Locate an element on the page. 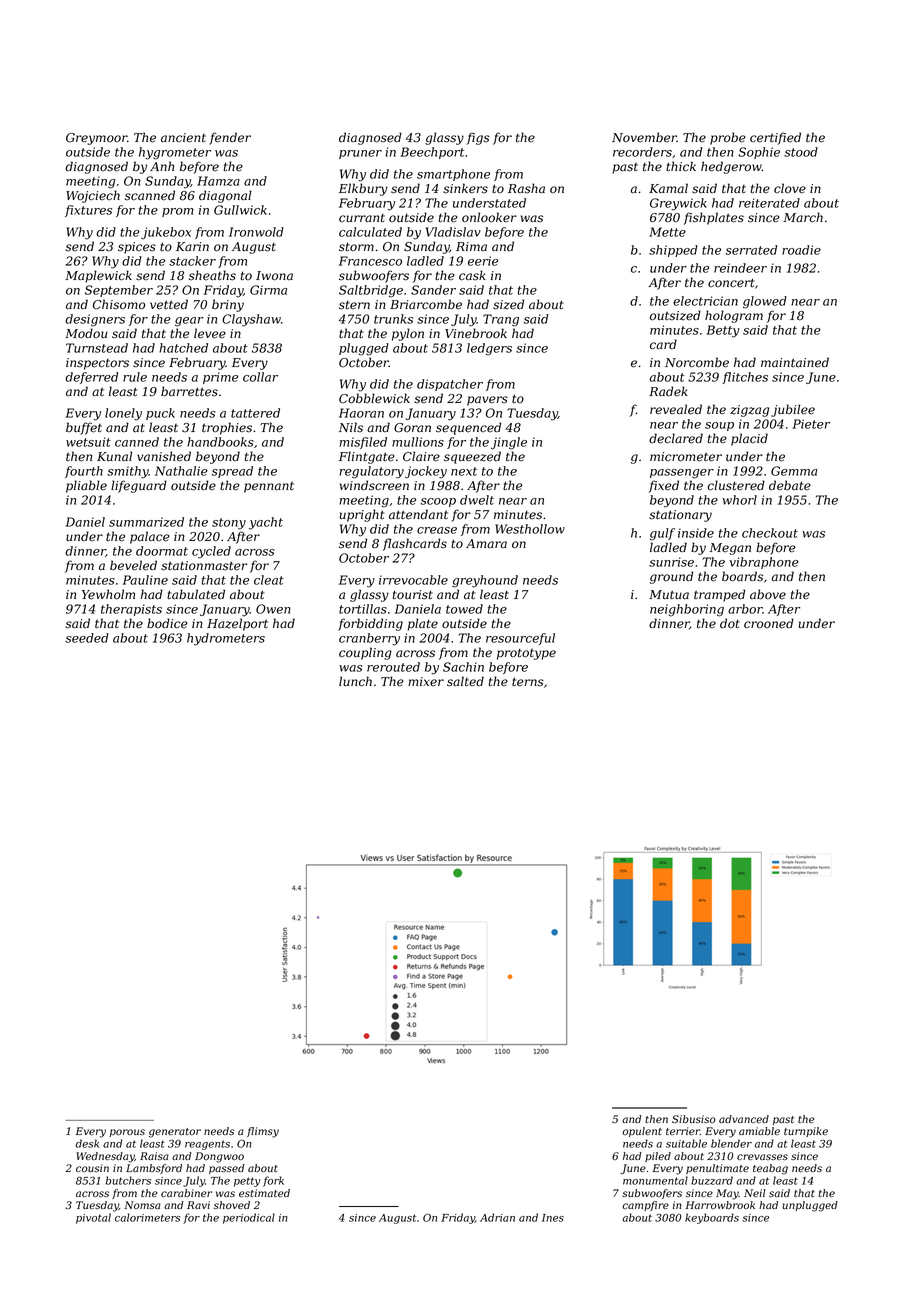 This image has height=1316, width=908. salted is located at coordinates (465, 681).
